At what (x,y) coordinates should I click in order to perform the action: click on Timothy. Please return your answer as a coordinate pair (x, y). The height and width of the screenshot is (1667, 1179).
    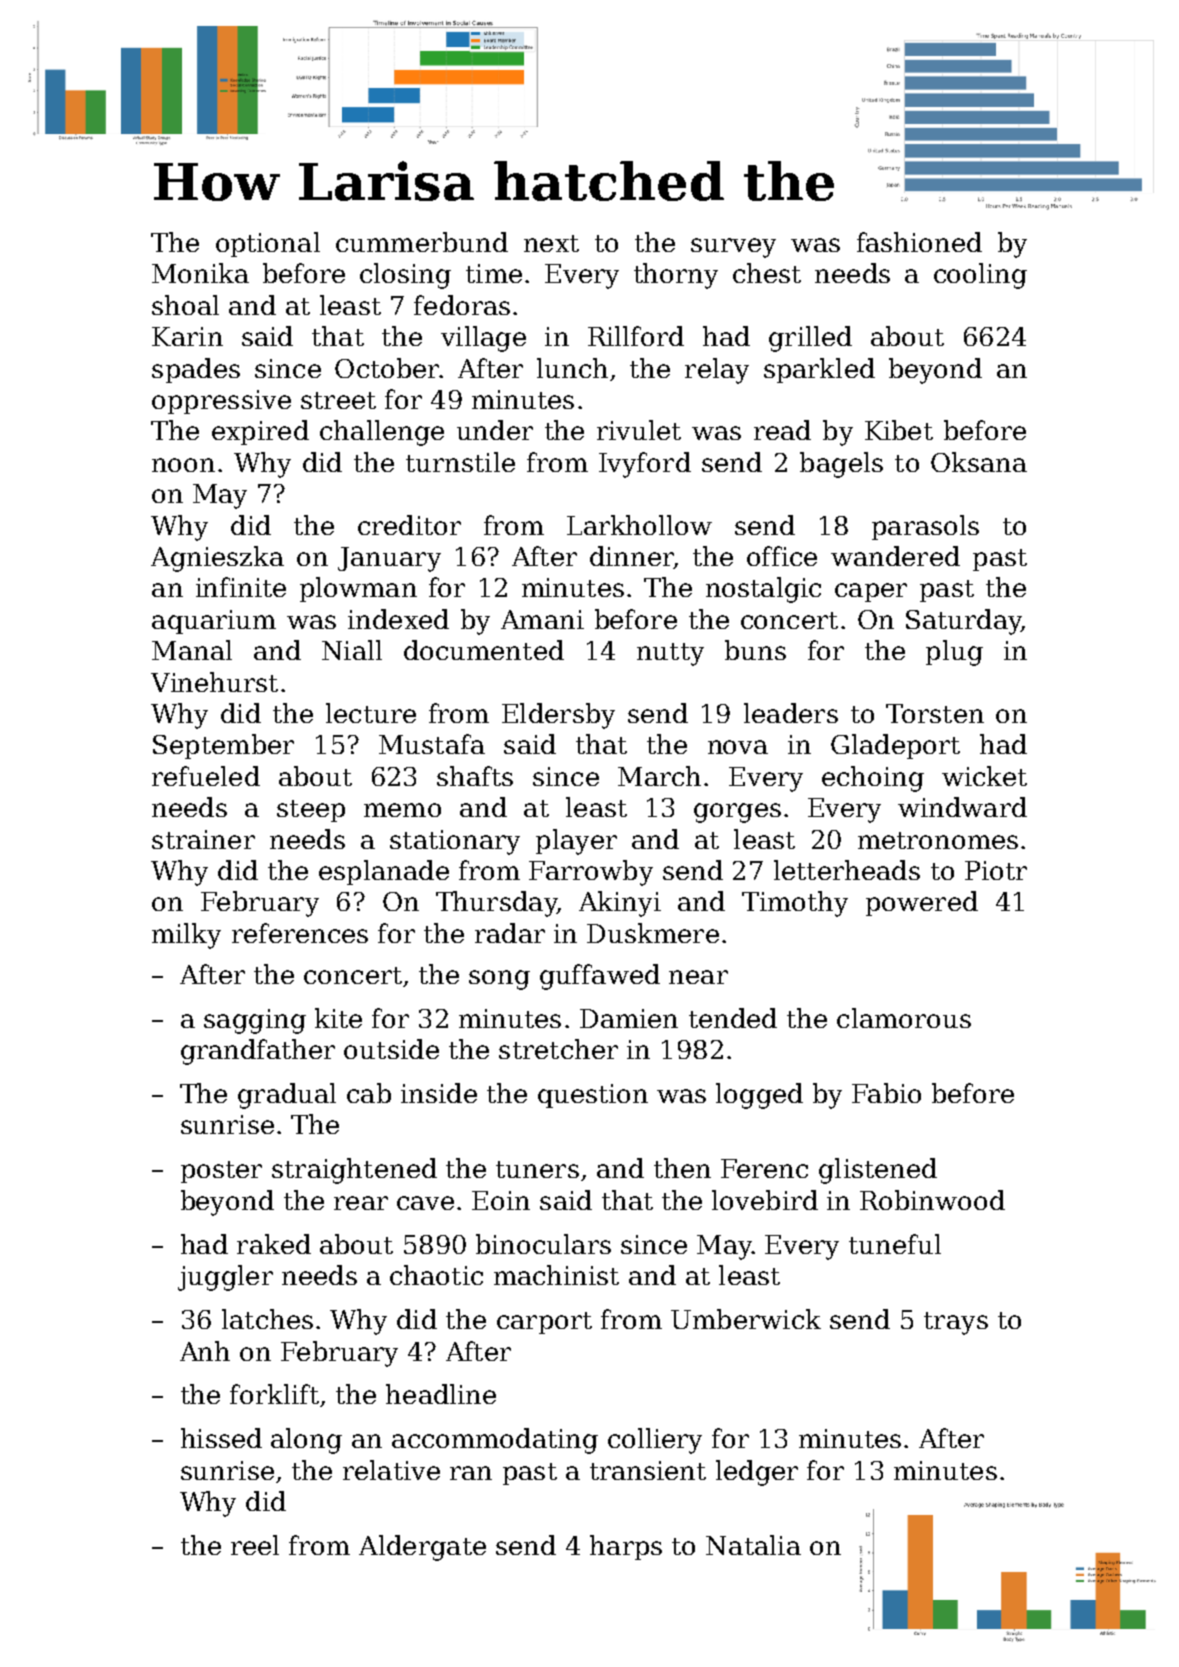
    Looking at the image, I should click on (795, 904).
